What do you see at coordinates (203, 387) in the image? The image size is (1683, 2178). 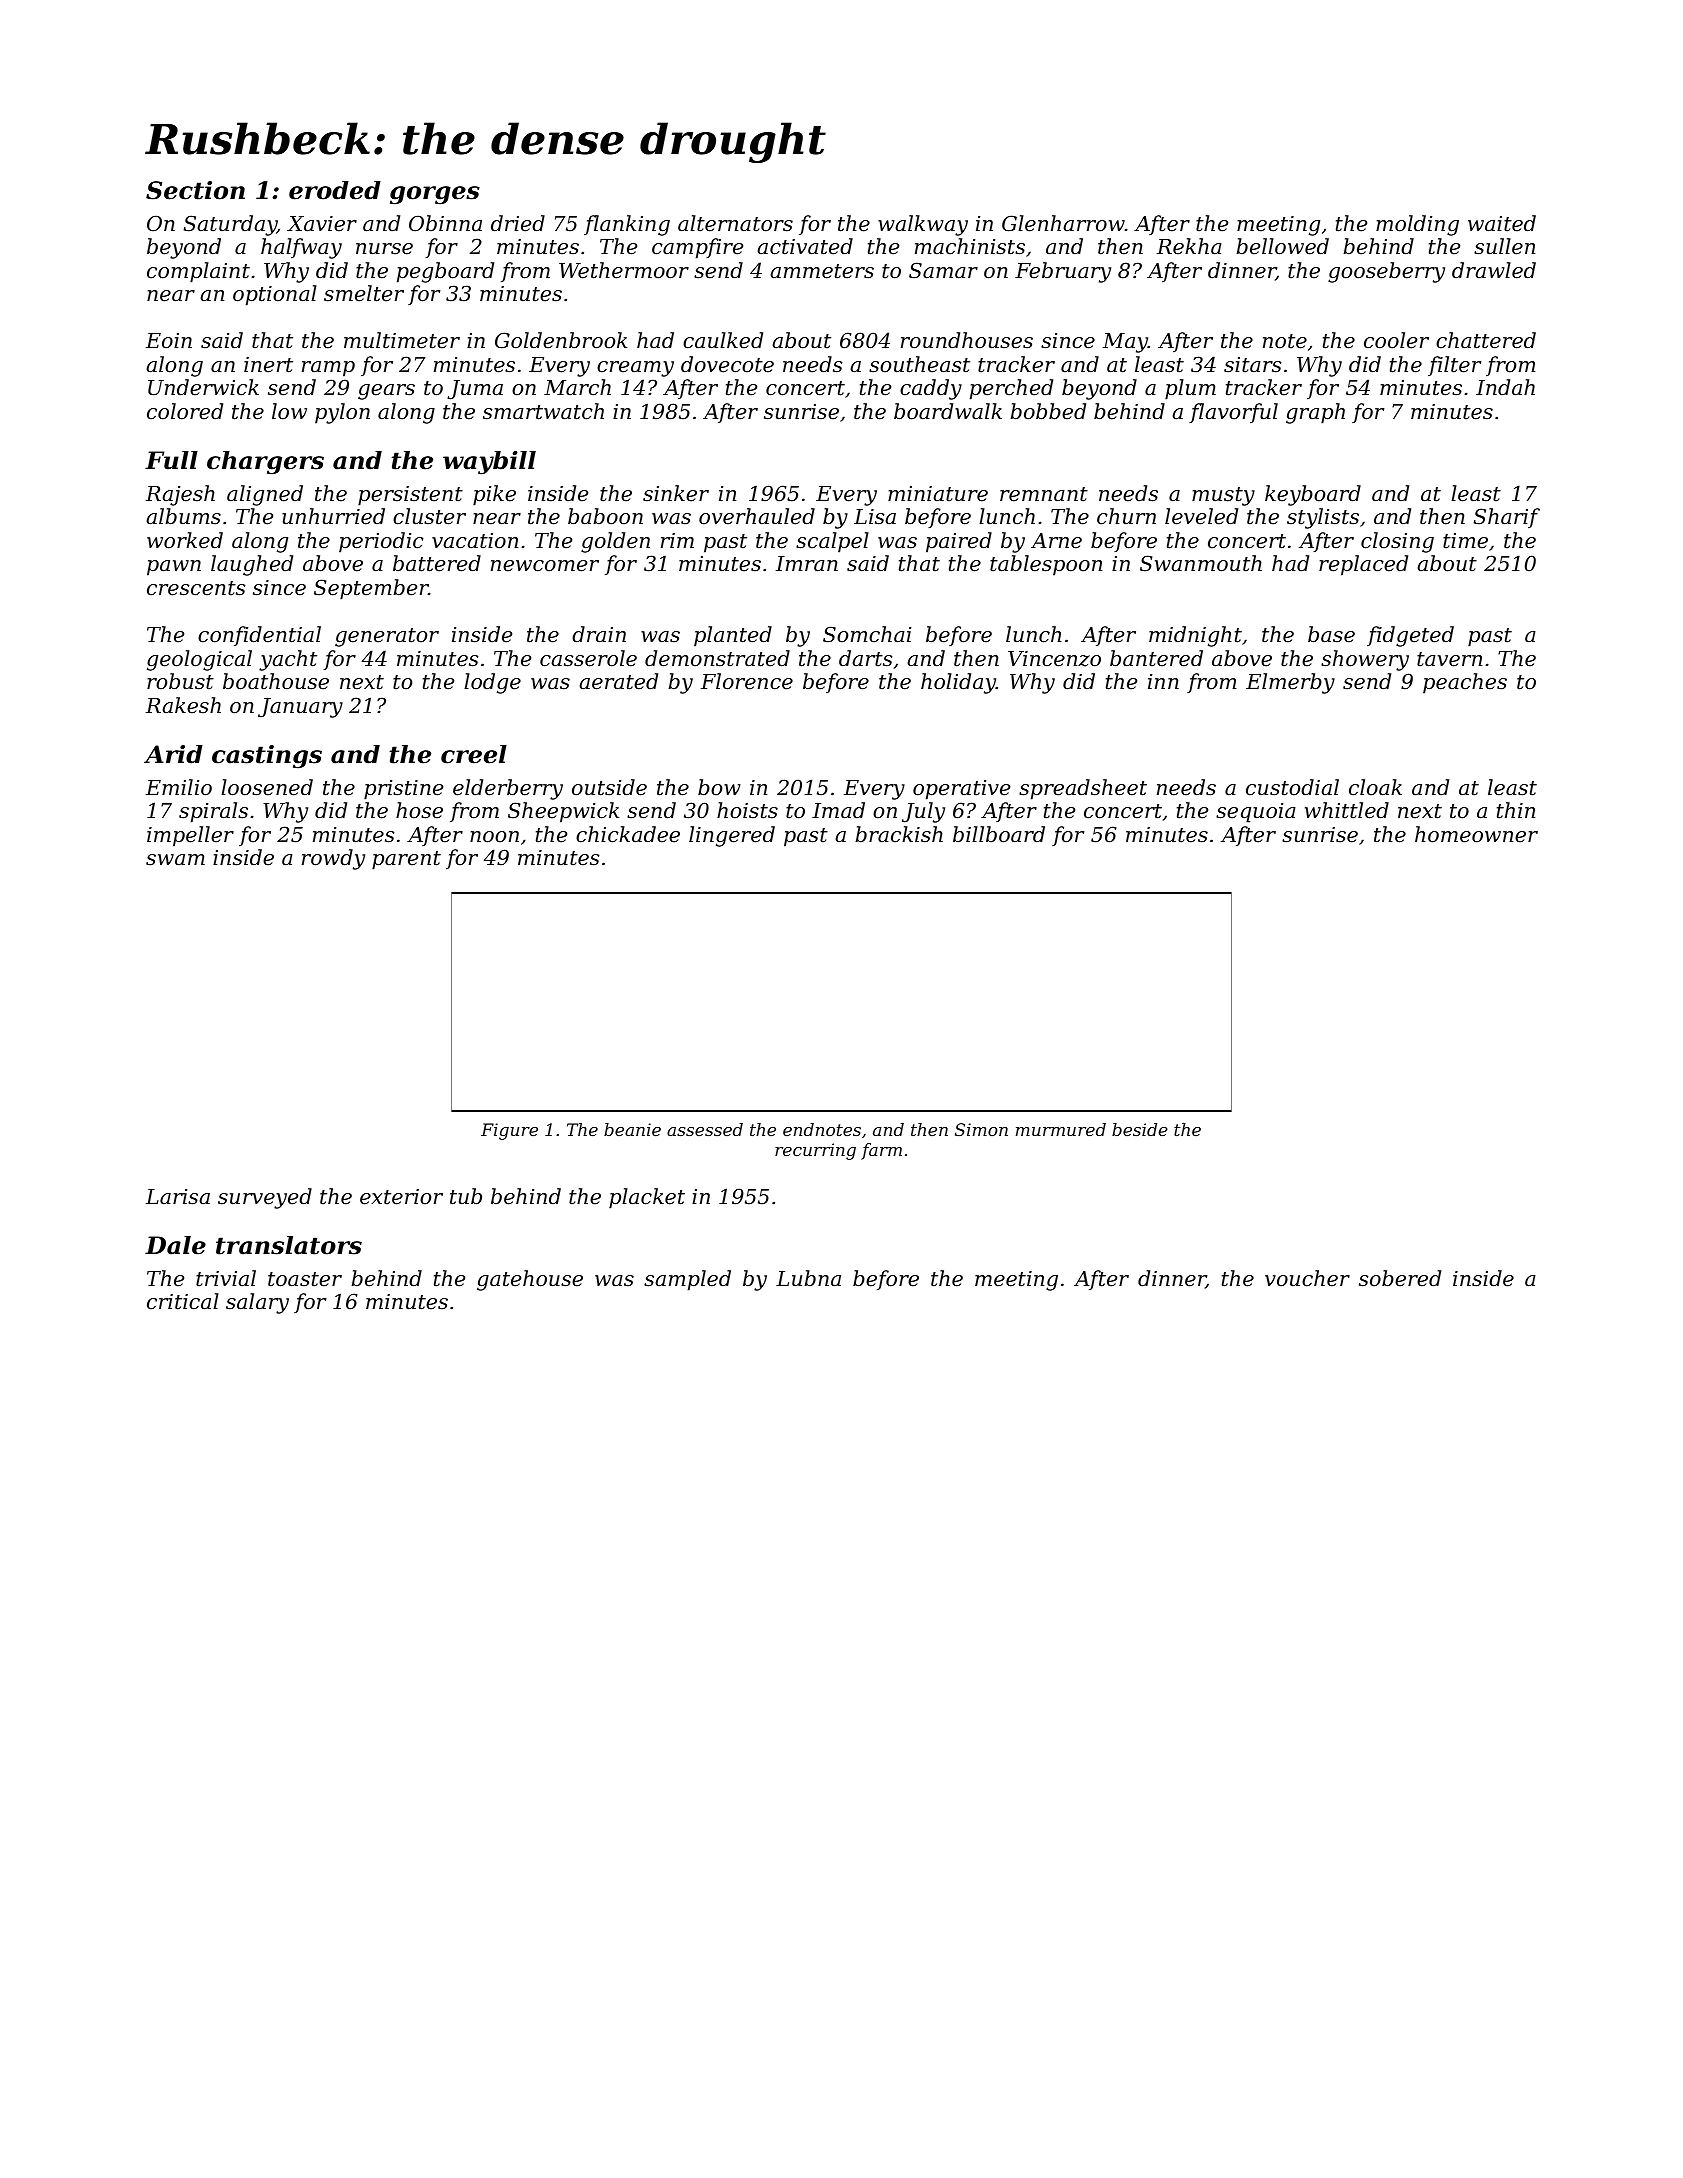 I see `Underwick` at bounding box center [203, 387].
